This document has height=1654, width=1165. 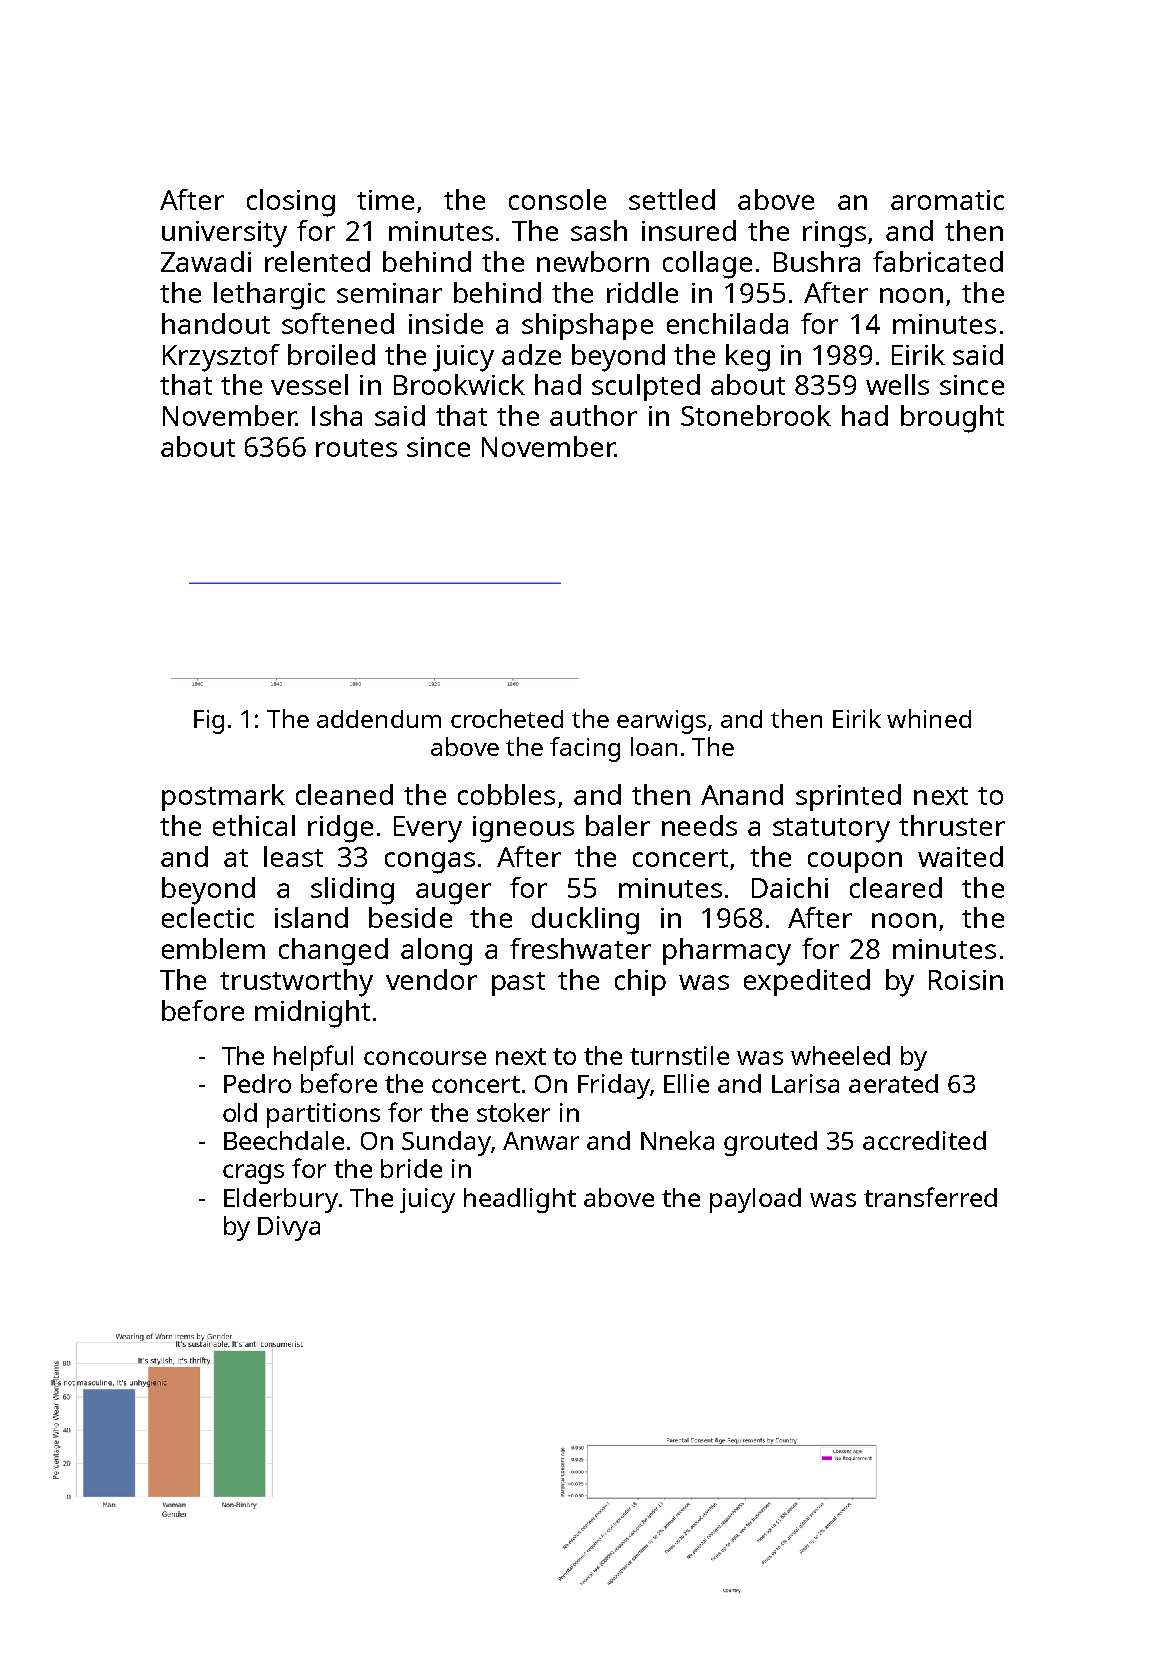 I want to click on routes, so click(x=356, y=448).
